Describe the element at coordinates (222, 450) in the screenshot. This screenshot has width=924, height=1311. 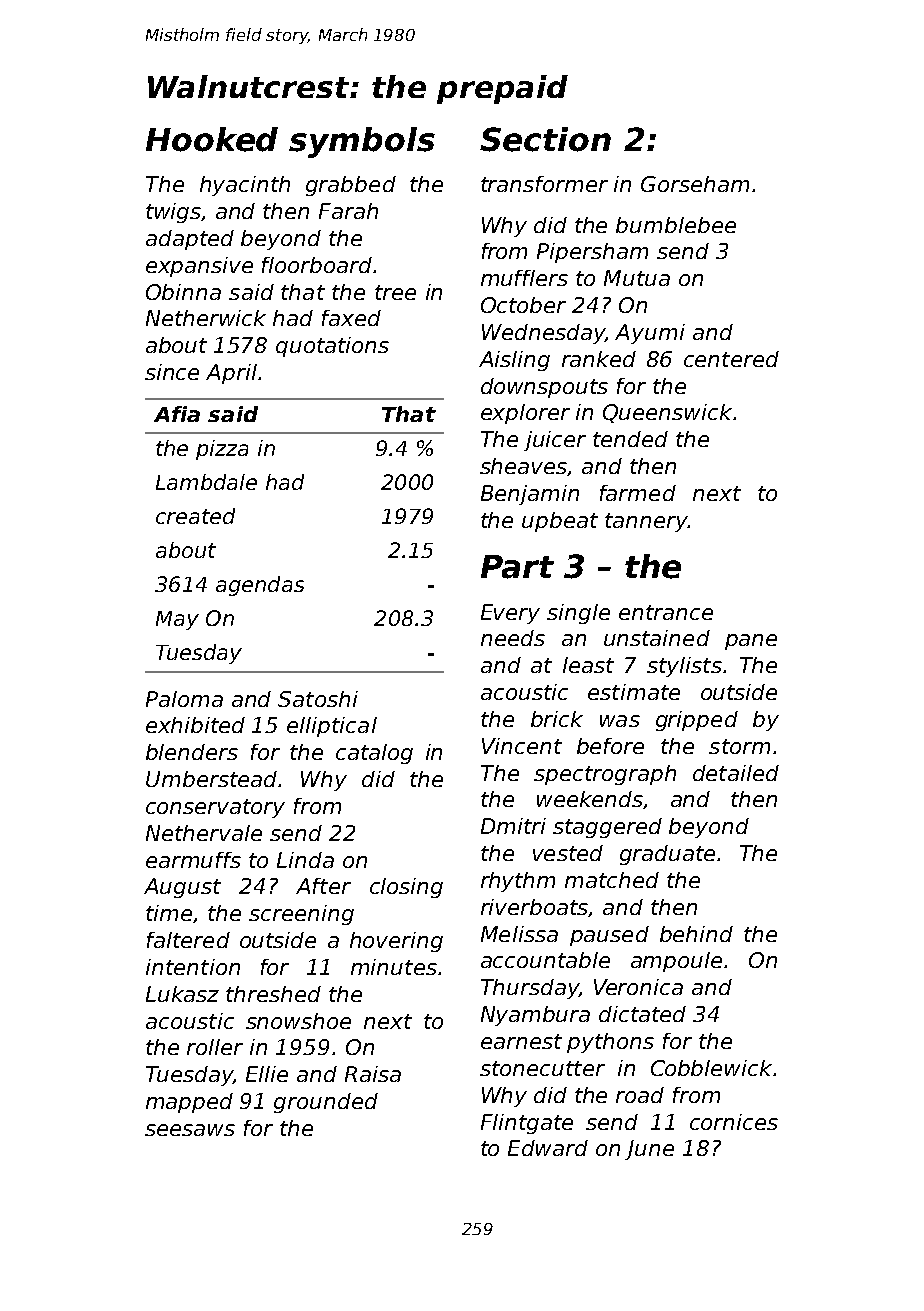
I see `pizza` at that location.
